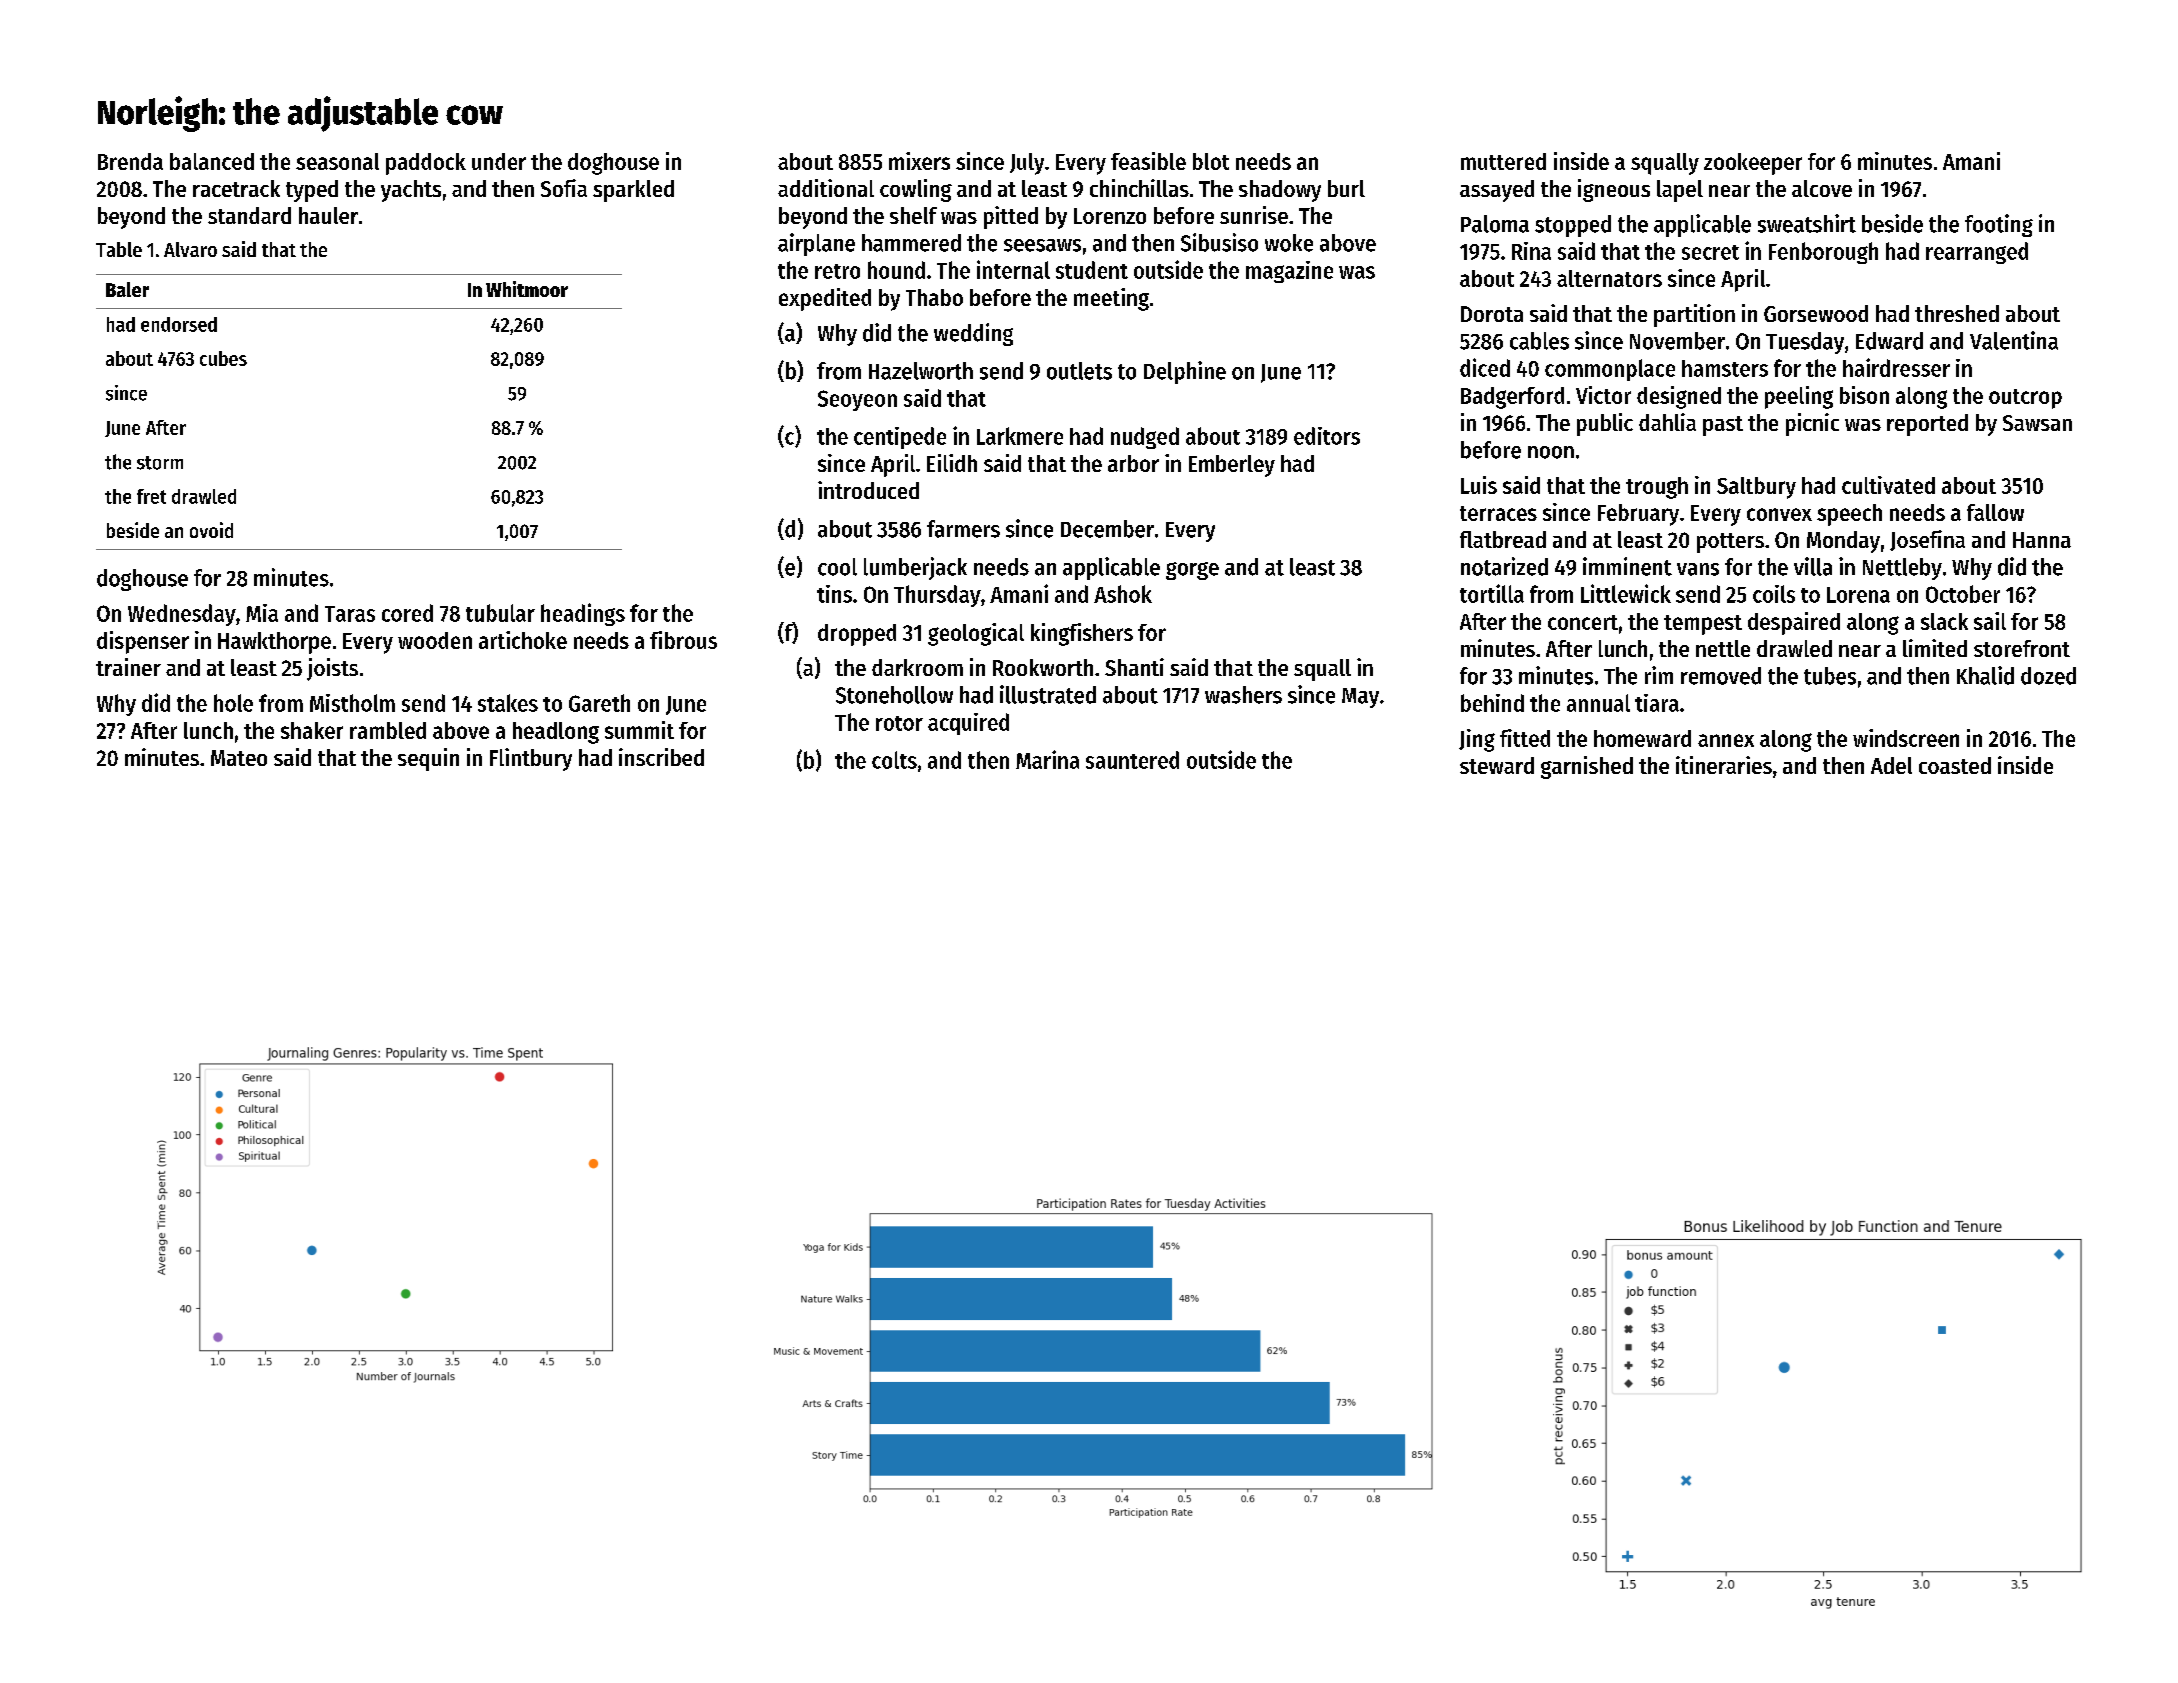 The height and width of the document is (1683, 2178). I want to click on tubular, so click(500, 613).
